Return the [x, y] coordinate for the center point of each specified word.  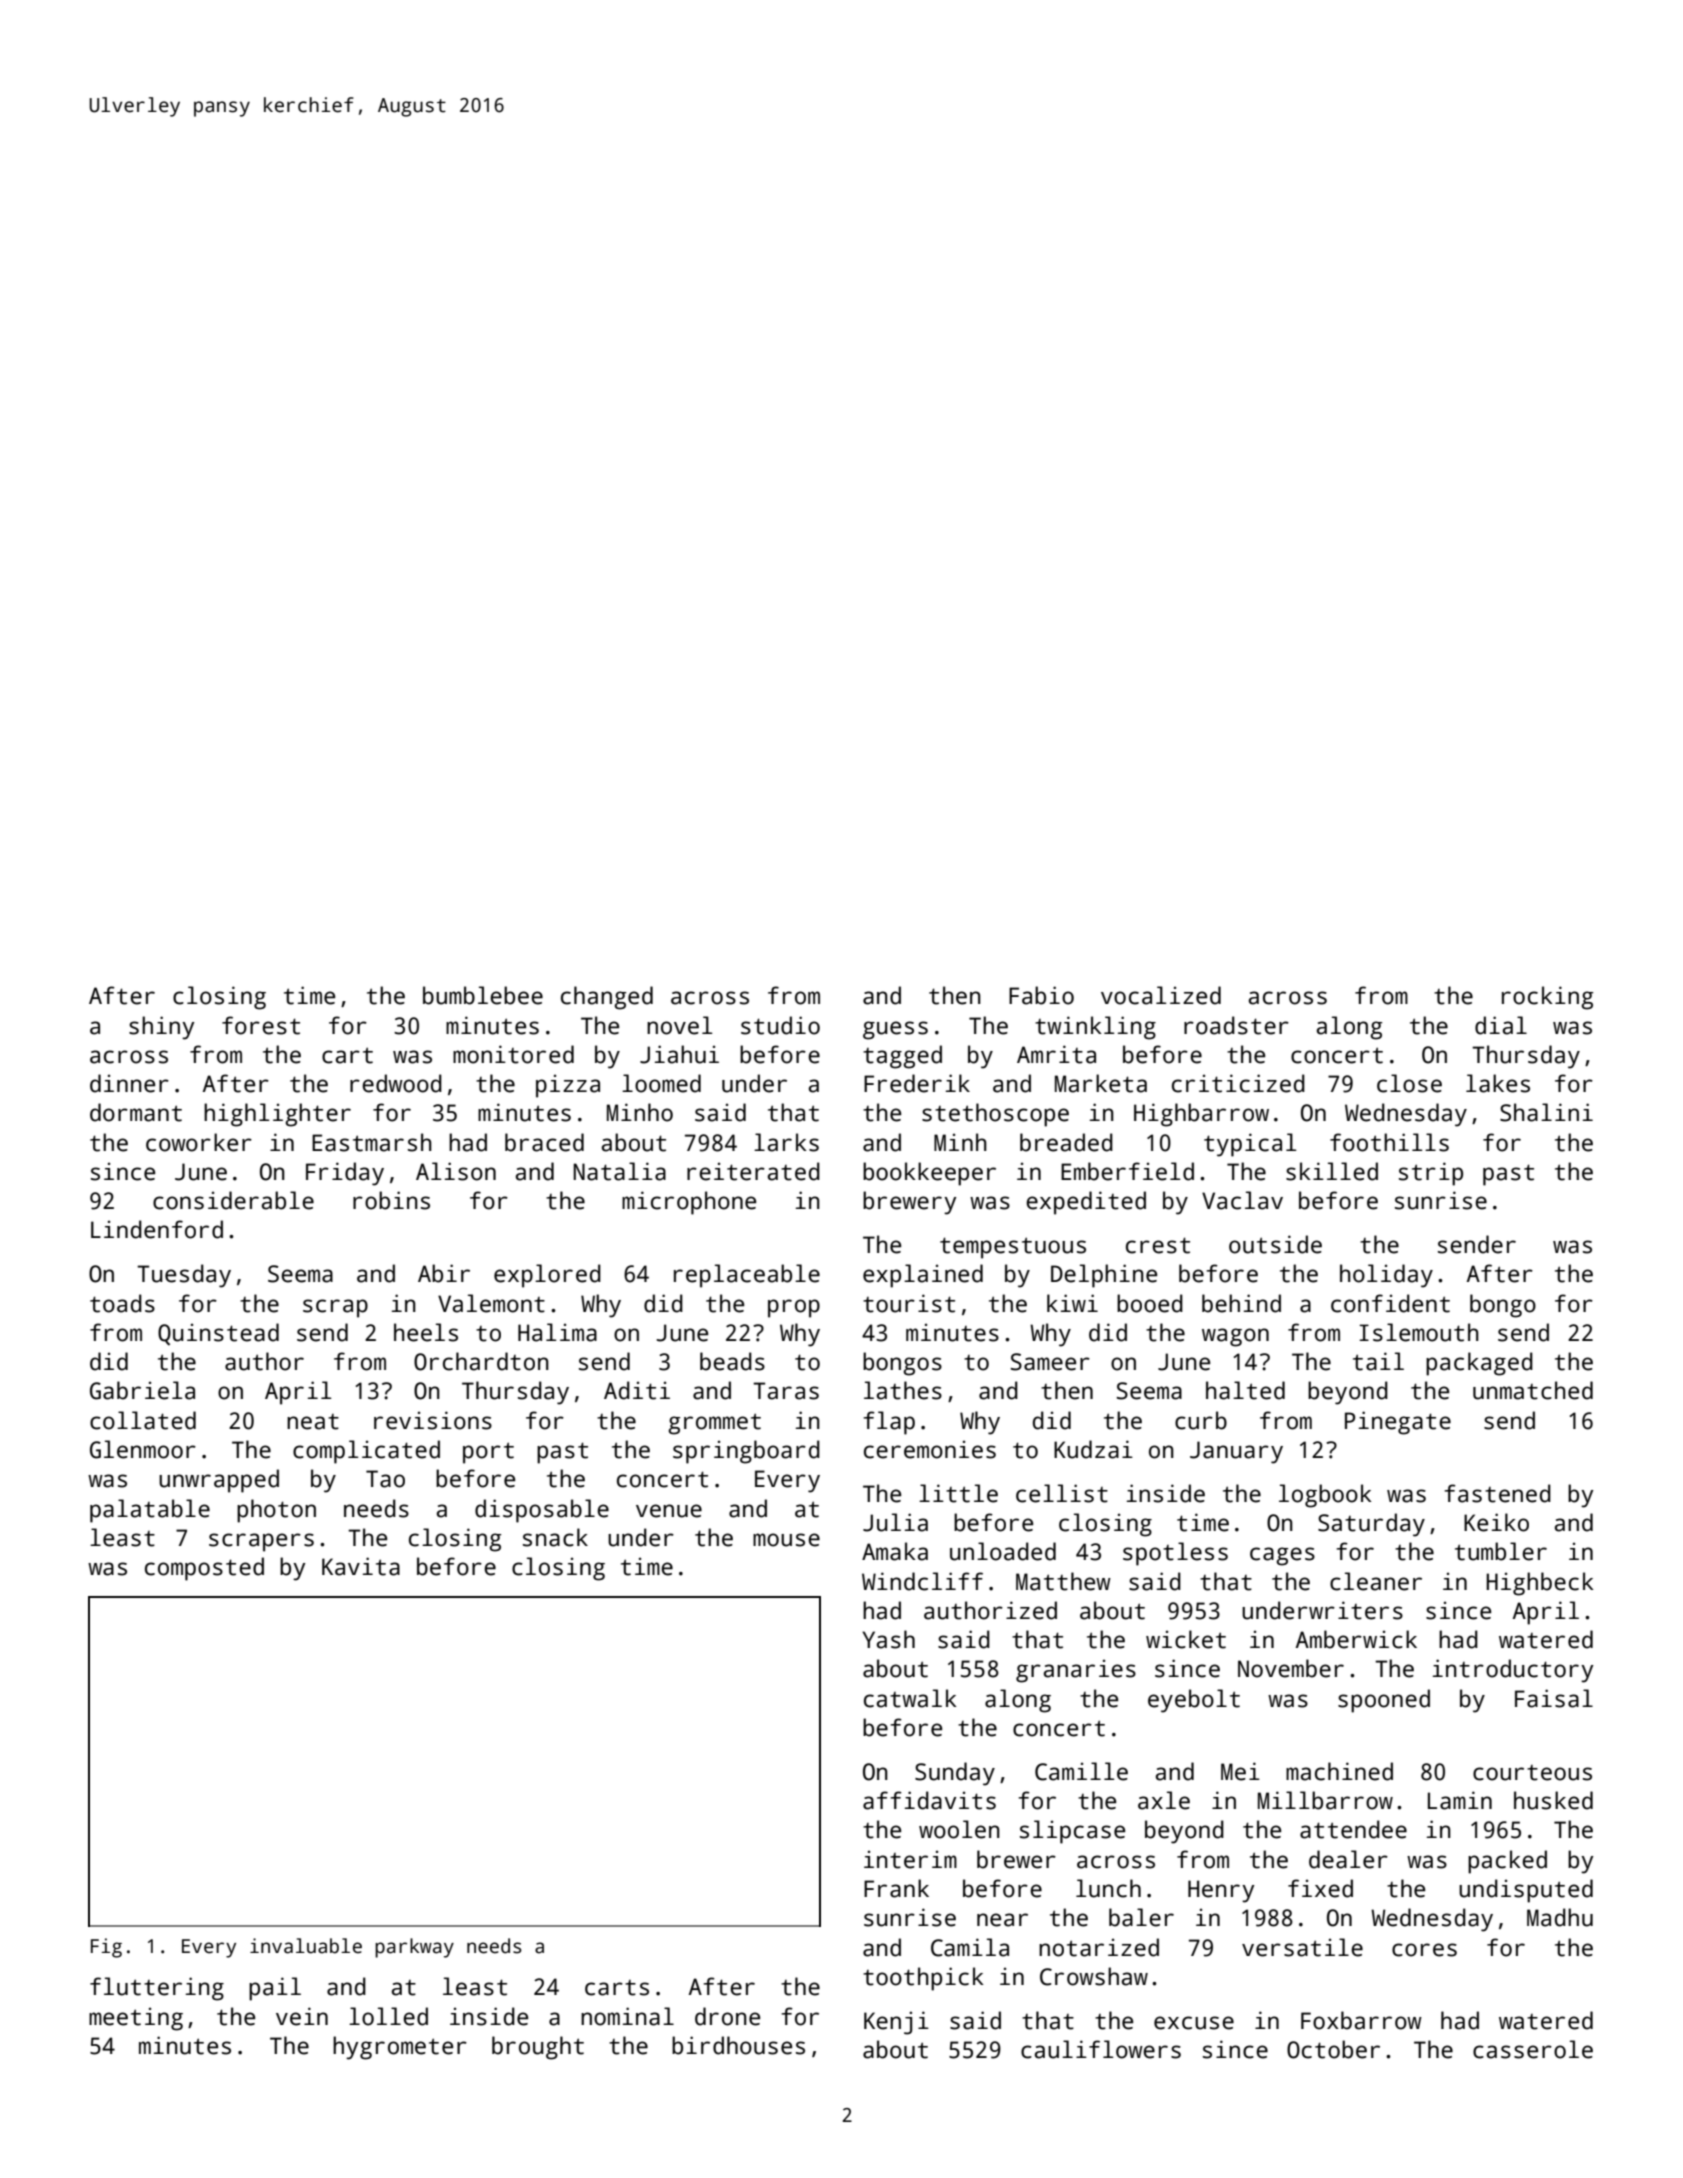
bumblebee [483, 995]
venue [669, 1511]
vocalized [1161, 995]
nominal [627, 2016]
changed [607, 998]
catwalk [910, 1698]
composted [204, 1569]
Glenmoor [143, 1449]
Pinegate [1398, 1423]
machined [1339, 1771]
